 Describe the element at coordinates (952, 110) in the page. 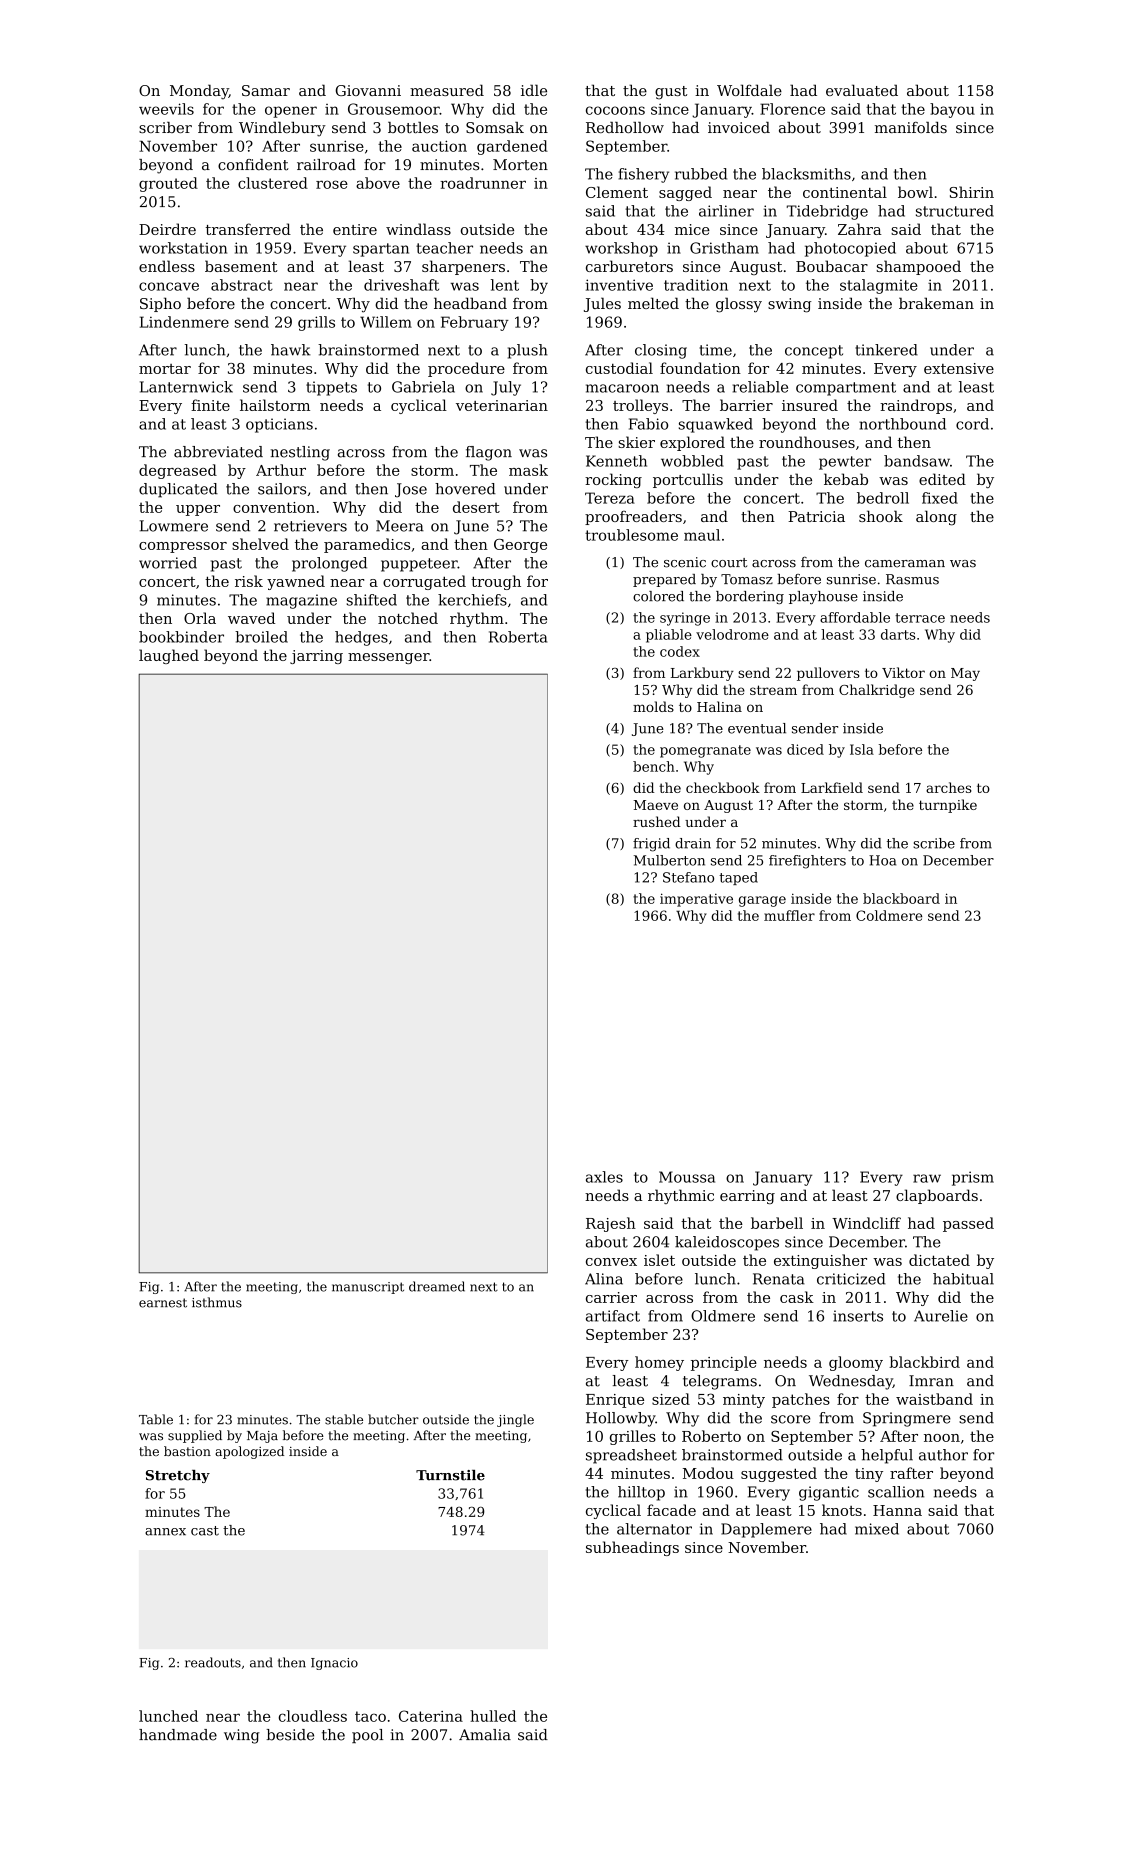

I see `bayou` at that location.
